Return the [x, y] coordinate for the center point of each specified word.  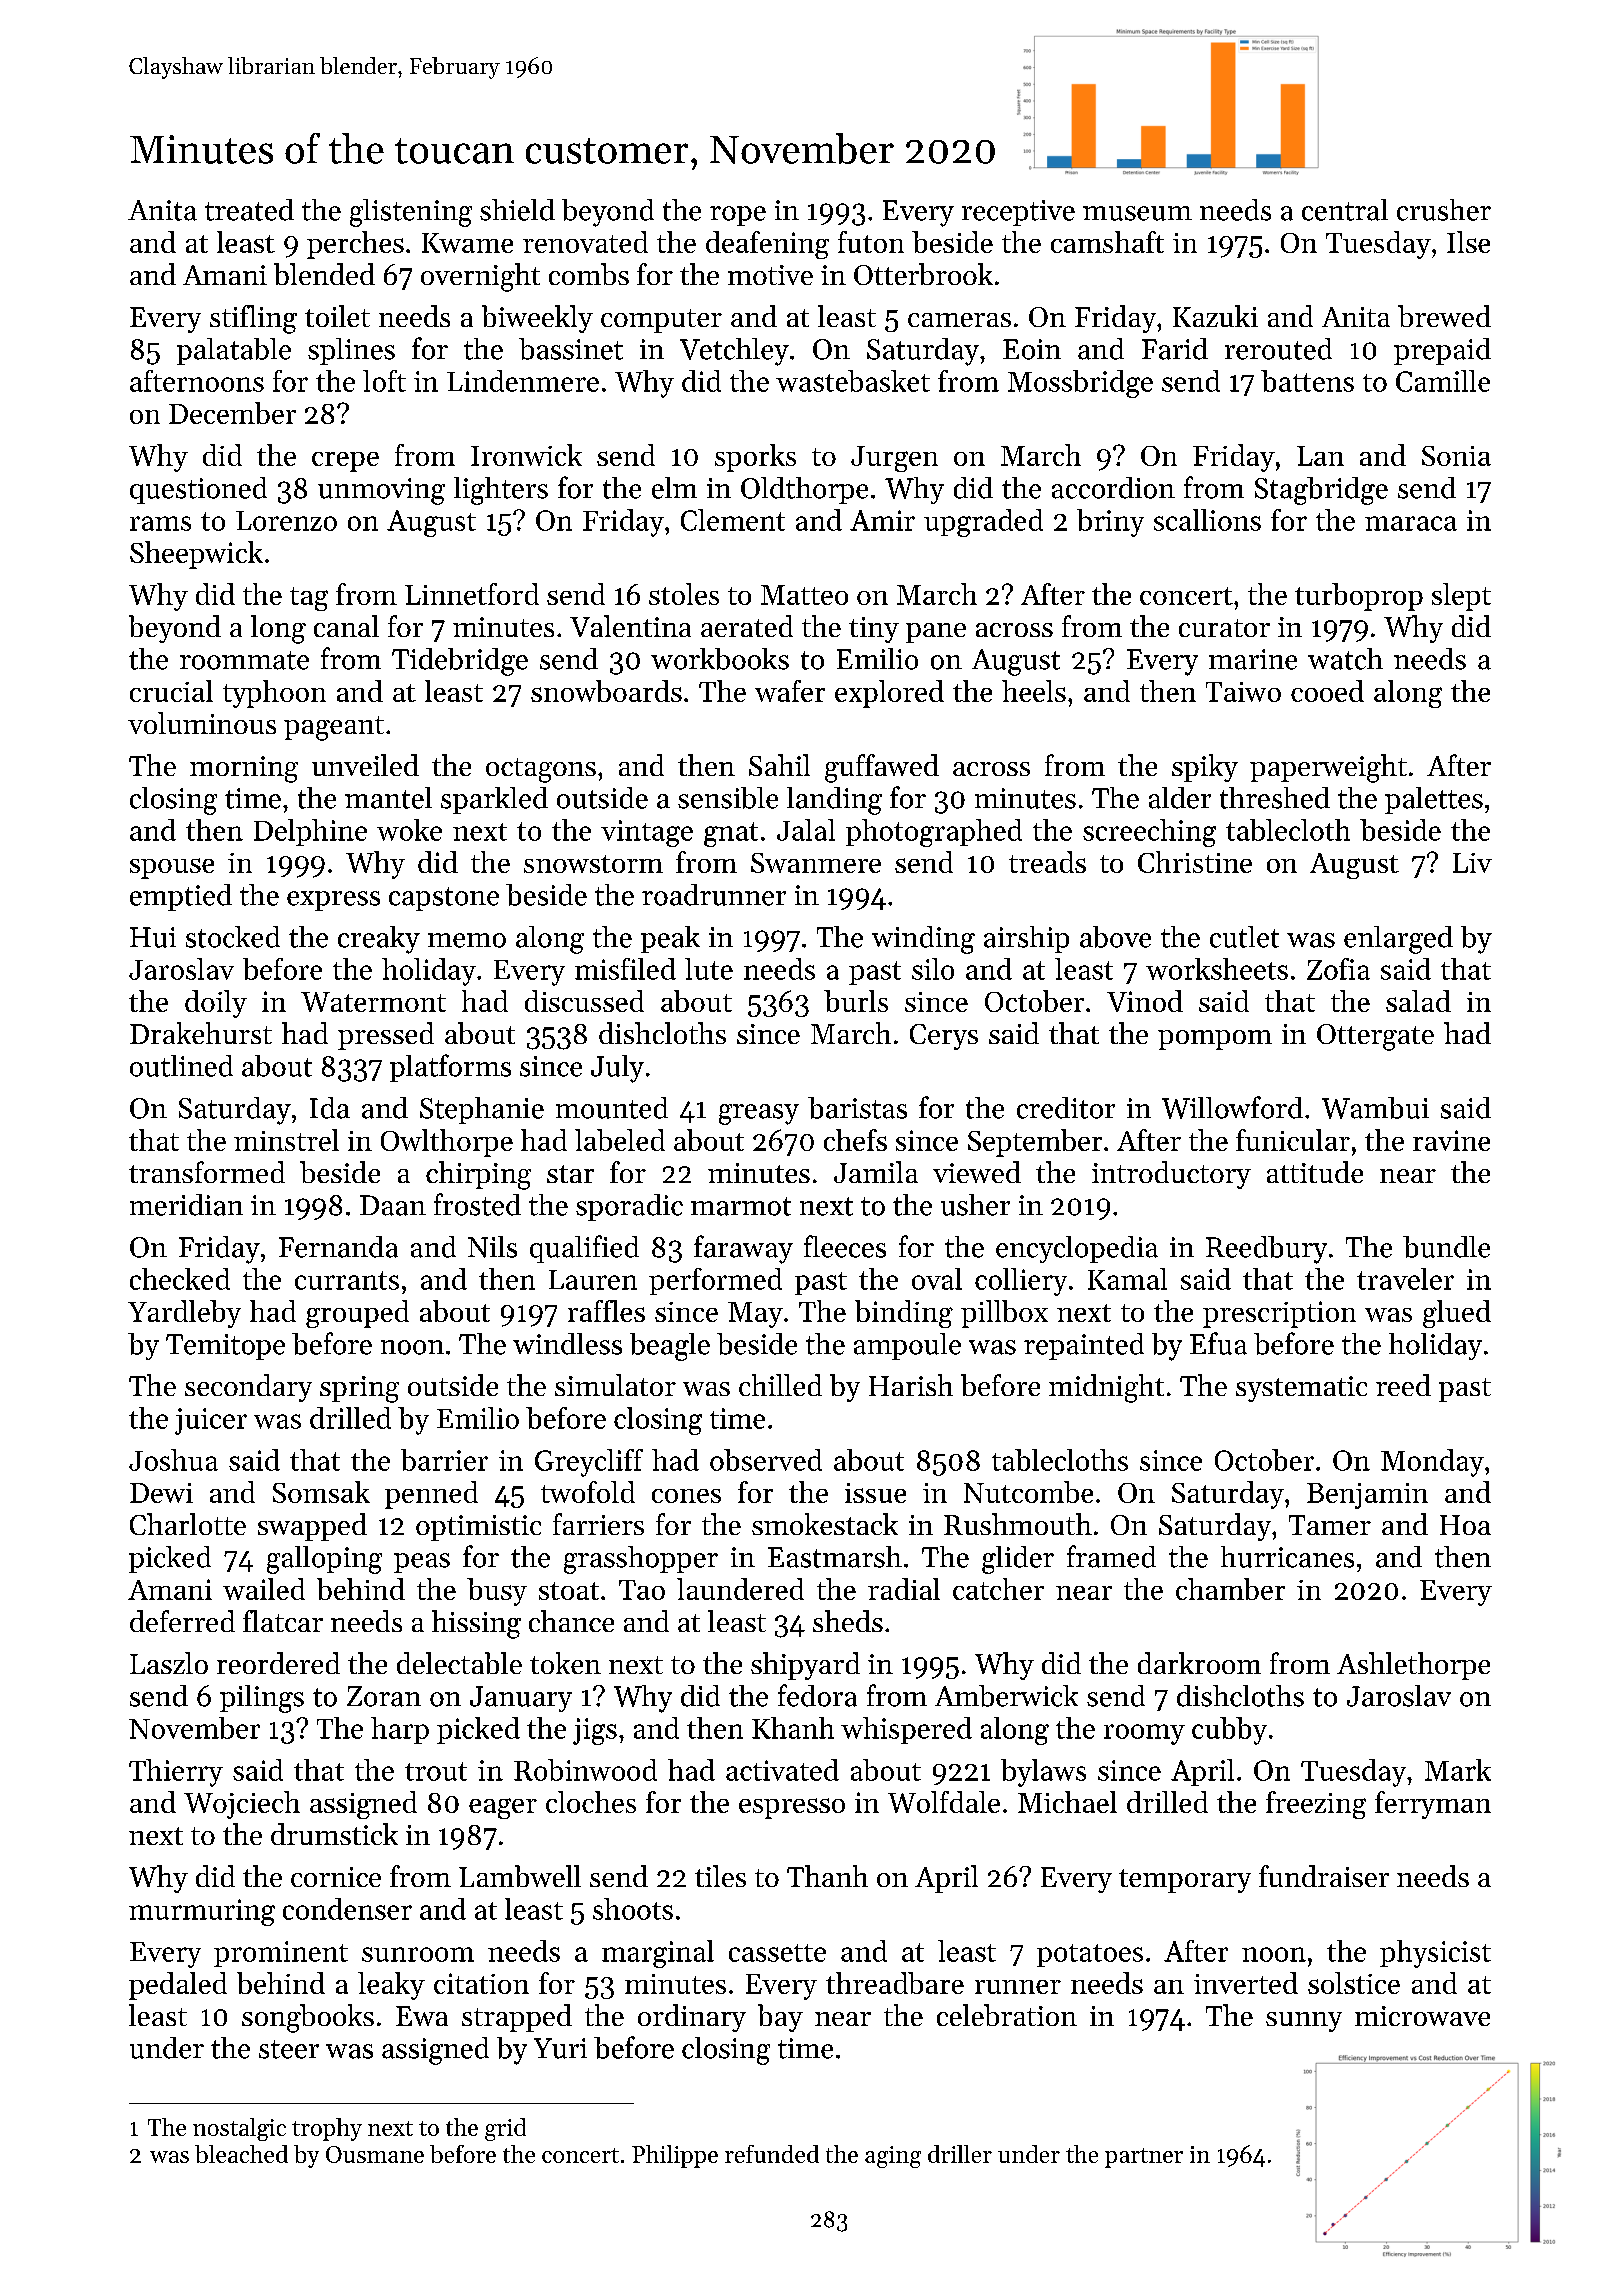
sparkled [494, 800]
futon [871, 242]
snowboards [606, 691]
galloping [324, 1560]
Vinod [1145, 1001]
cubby [1229, 1731]
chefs [855, 1140]
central [1345, 210]
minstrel [286, 1140]
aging [893, 2157]
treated [249, 210]
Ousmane [375, 2154]
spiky [1205, 768]
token [565, 1663]
